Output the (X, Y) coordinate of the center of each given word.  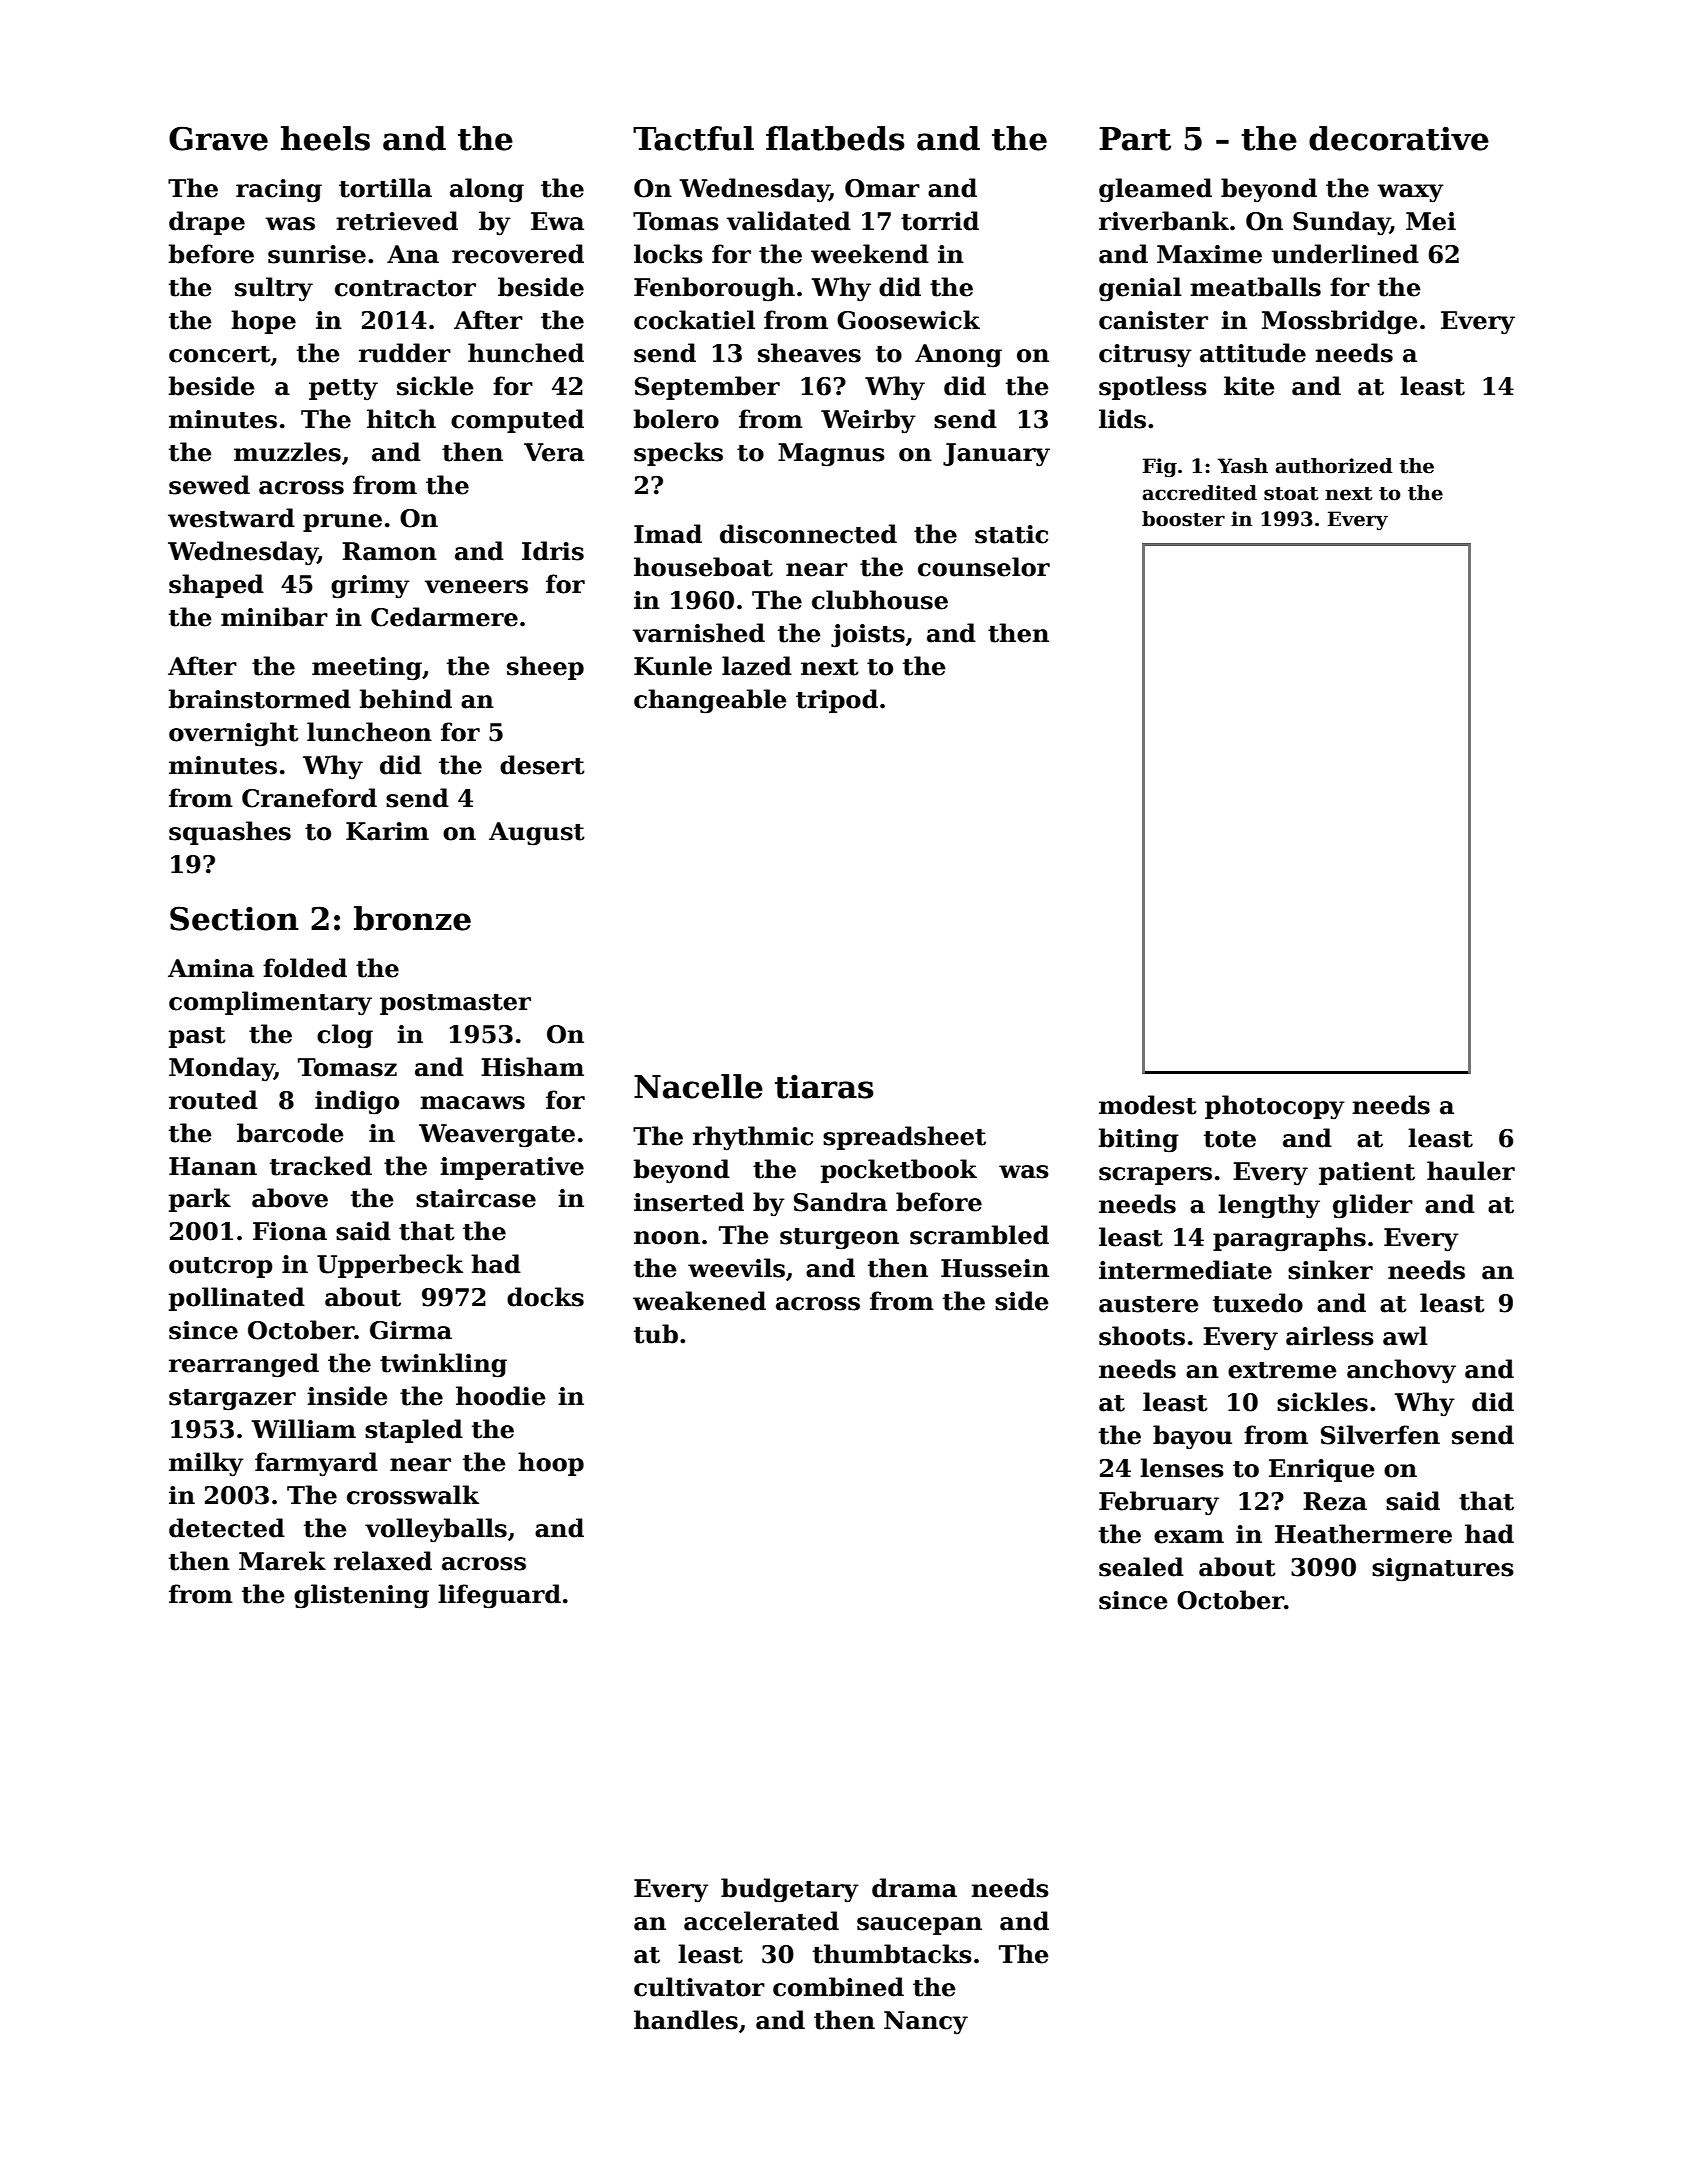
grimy (370, 587)
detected (227, 1528)
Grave (218, 138)
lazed (757, 666)
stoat (1291, 494)
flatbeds (835, 138)
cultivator (699, 1987)
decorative (1399, 138)
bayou (1192, 1437)
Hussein (995, 1268)
